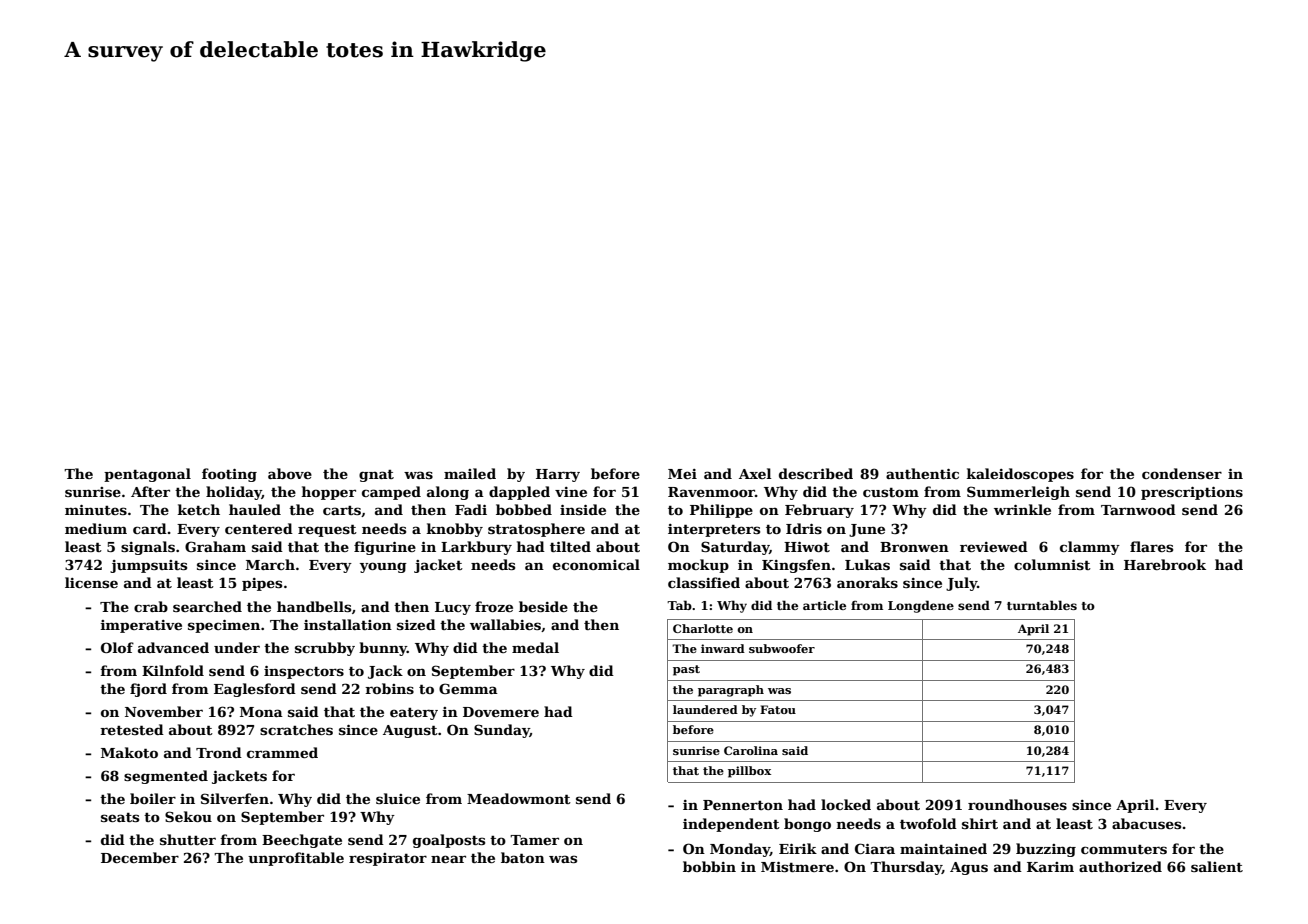 This image has height=924, width=1308. I want to click on mailed, so click(470, 473).
